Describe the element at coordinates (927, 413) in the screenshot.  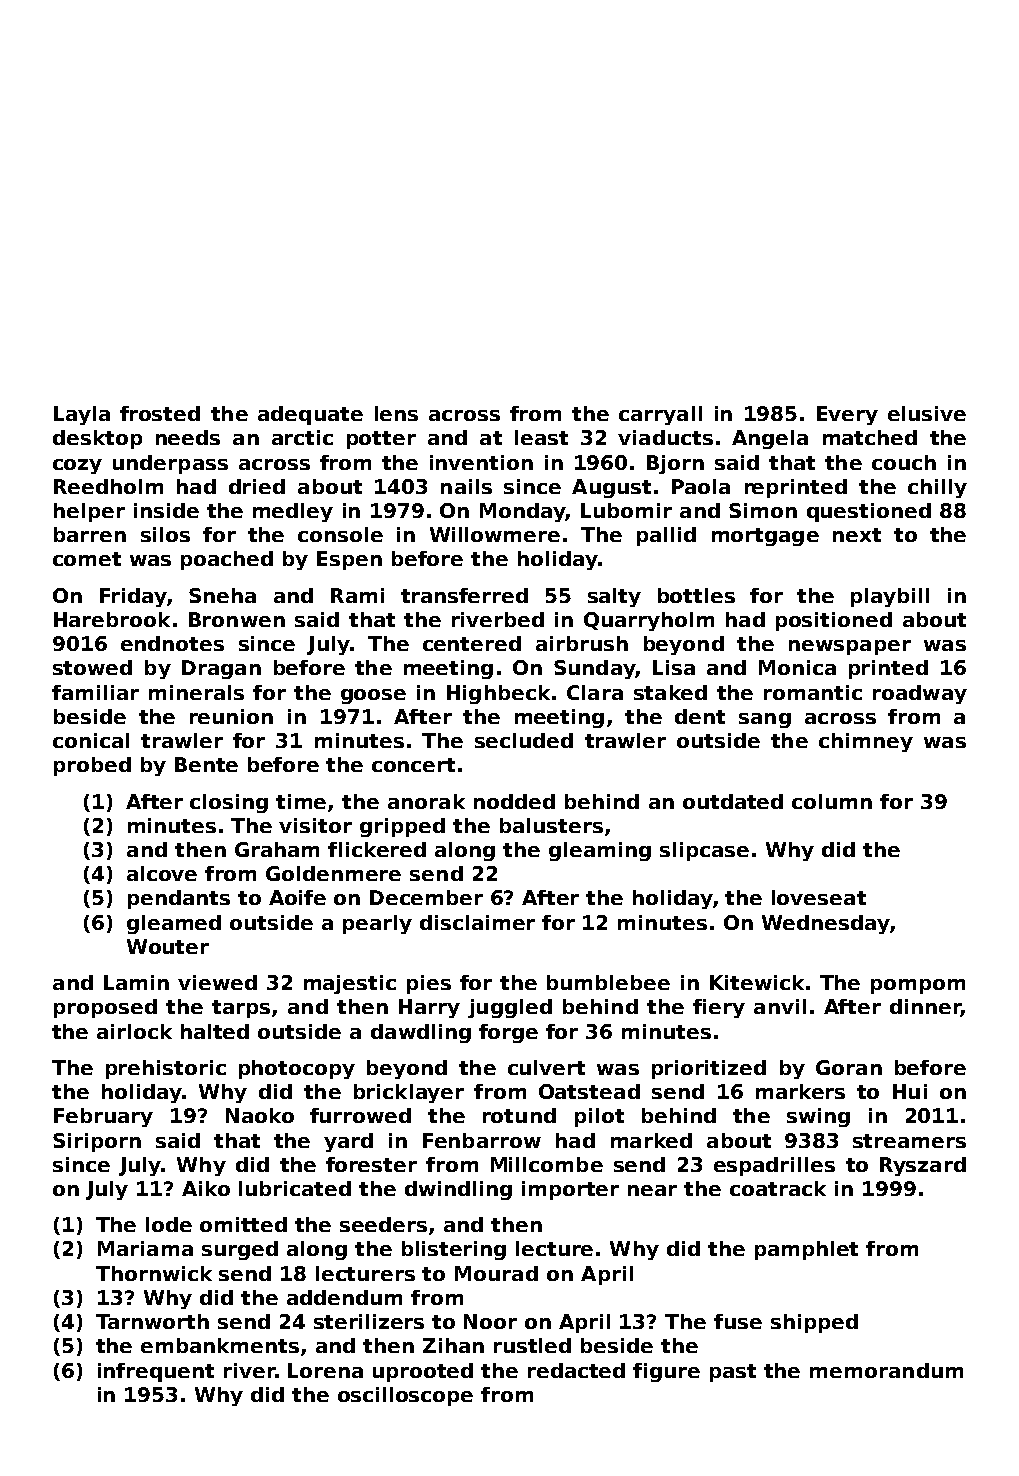
I see `elusive` at that location.
